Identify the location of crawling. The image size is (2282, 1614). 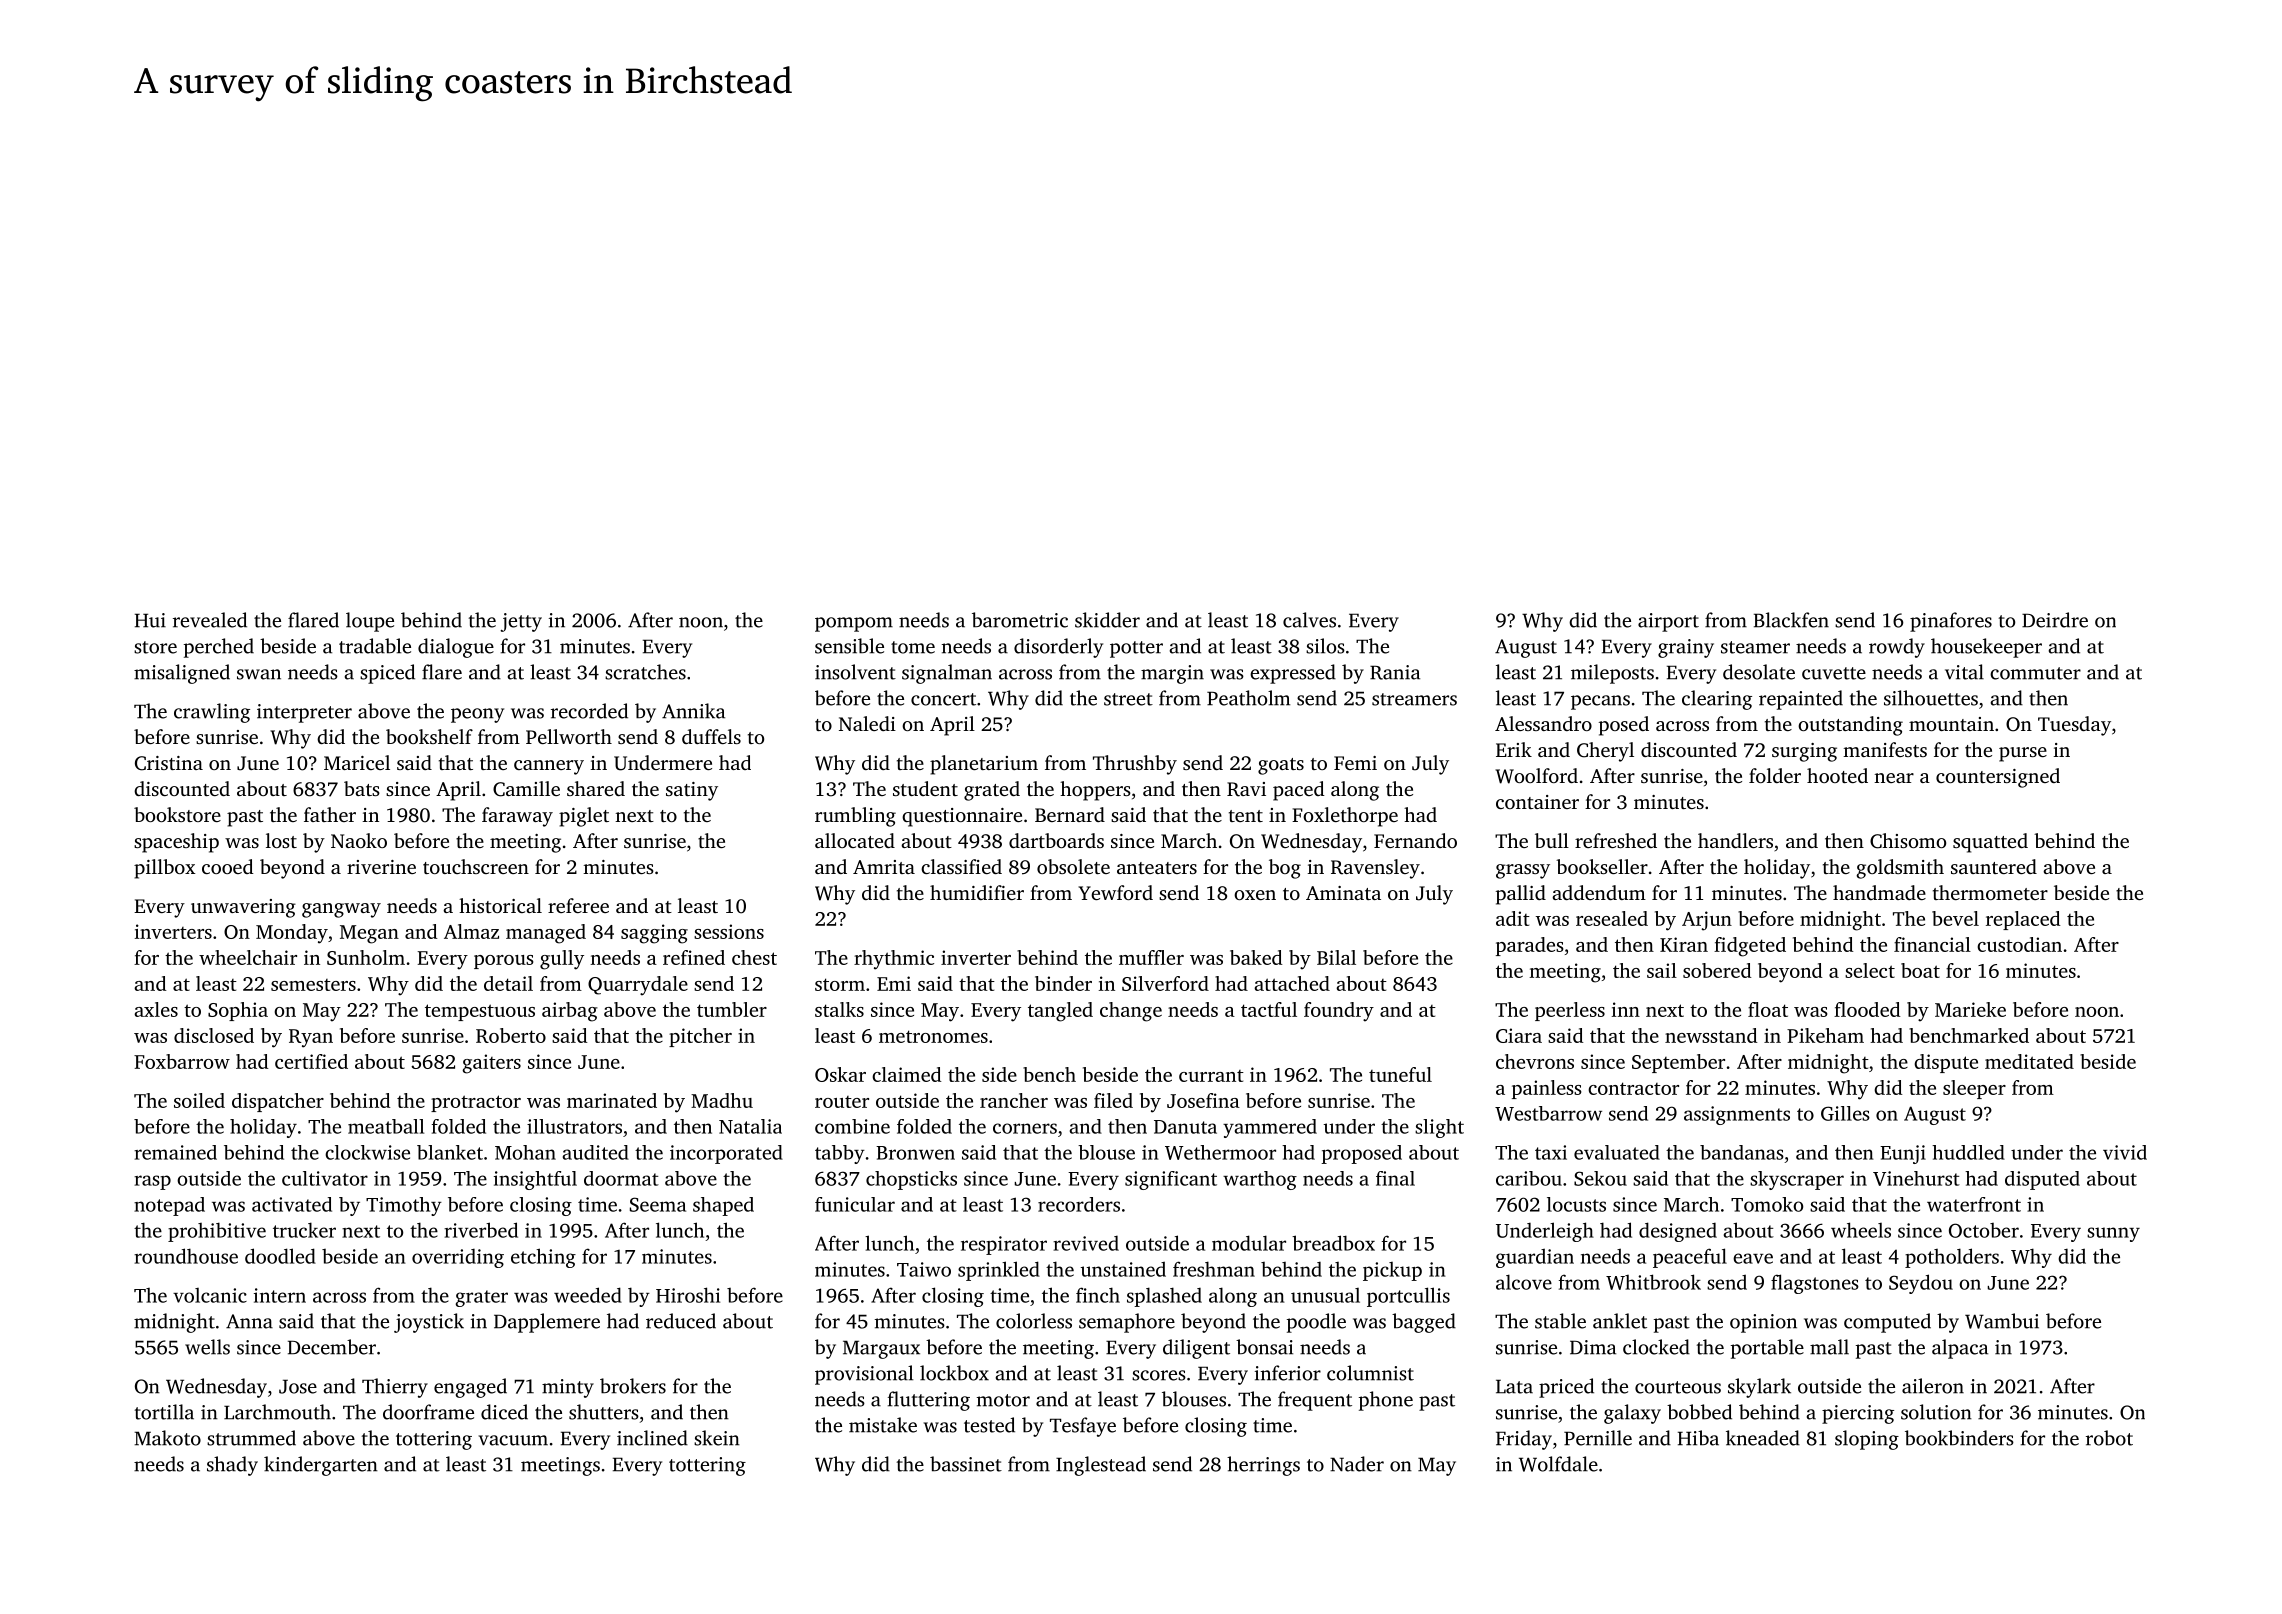
(212, 713).
